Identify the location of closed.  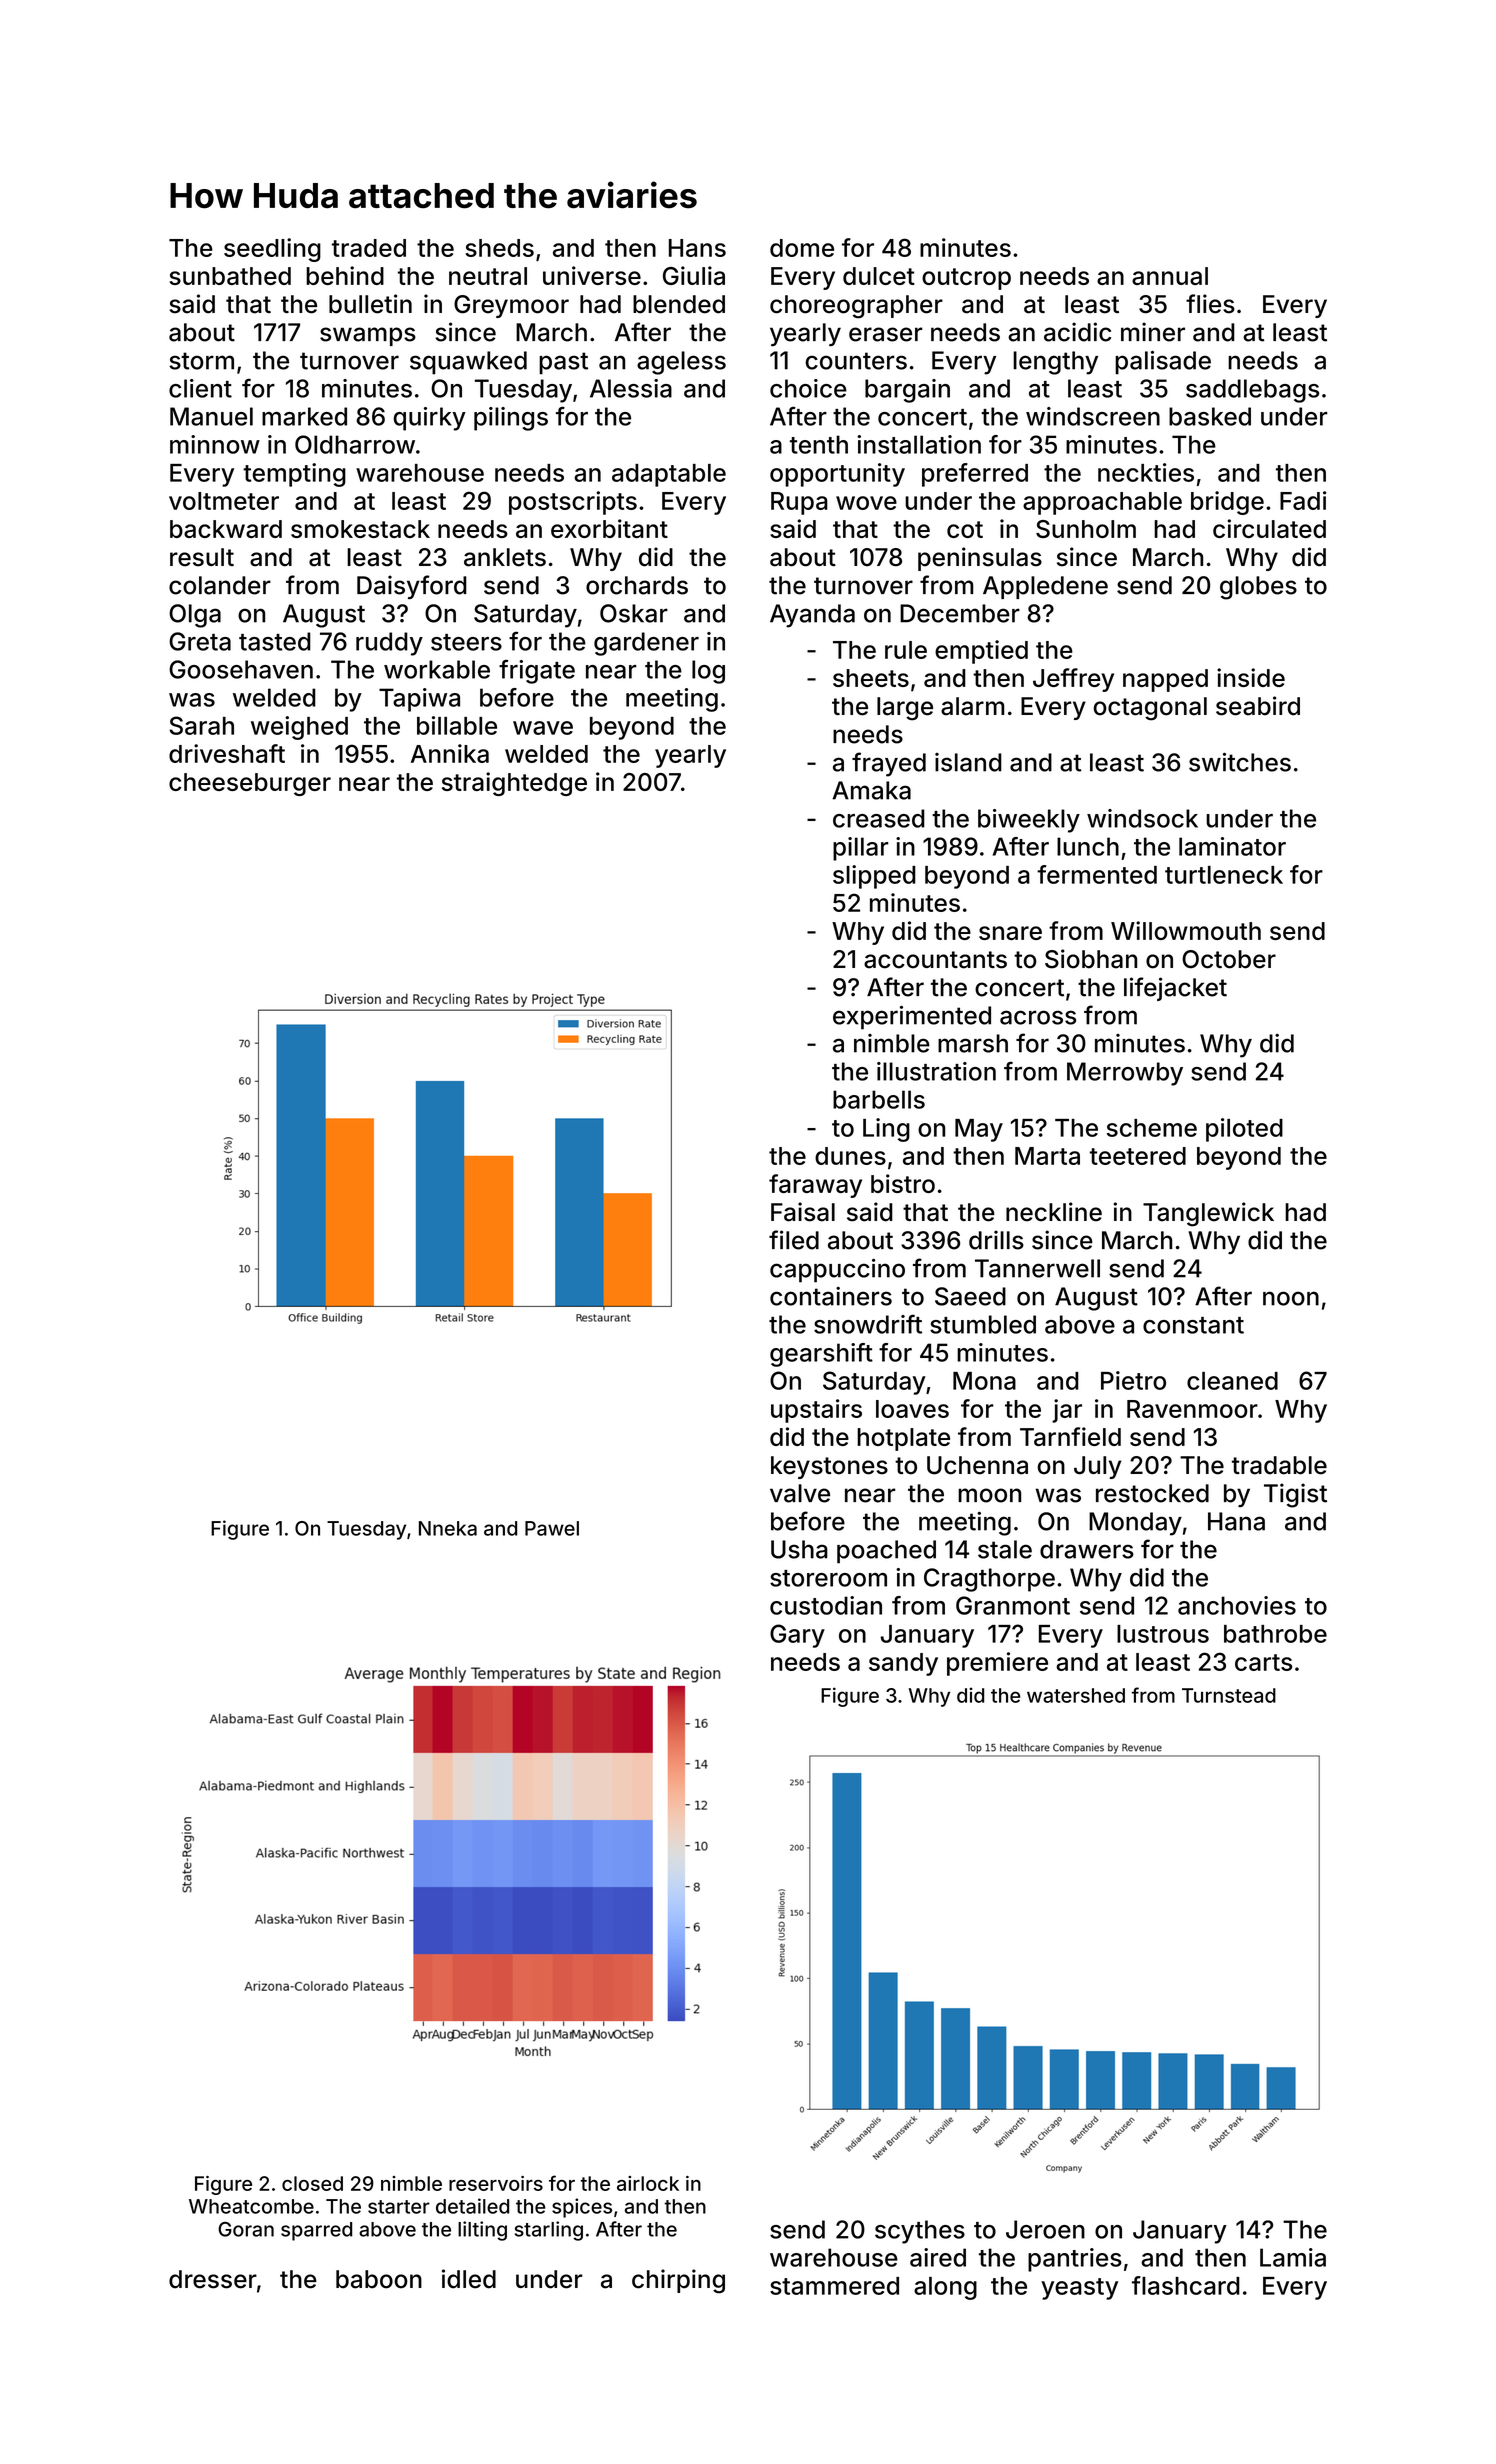
(312, 2183).
